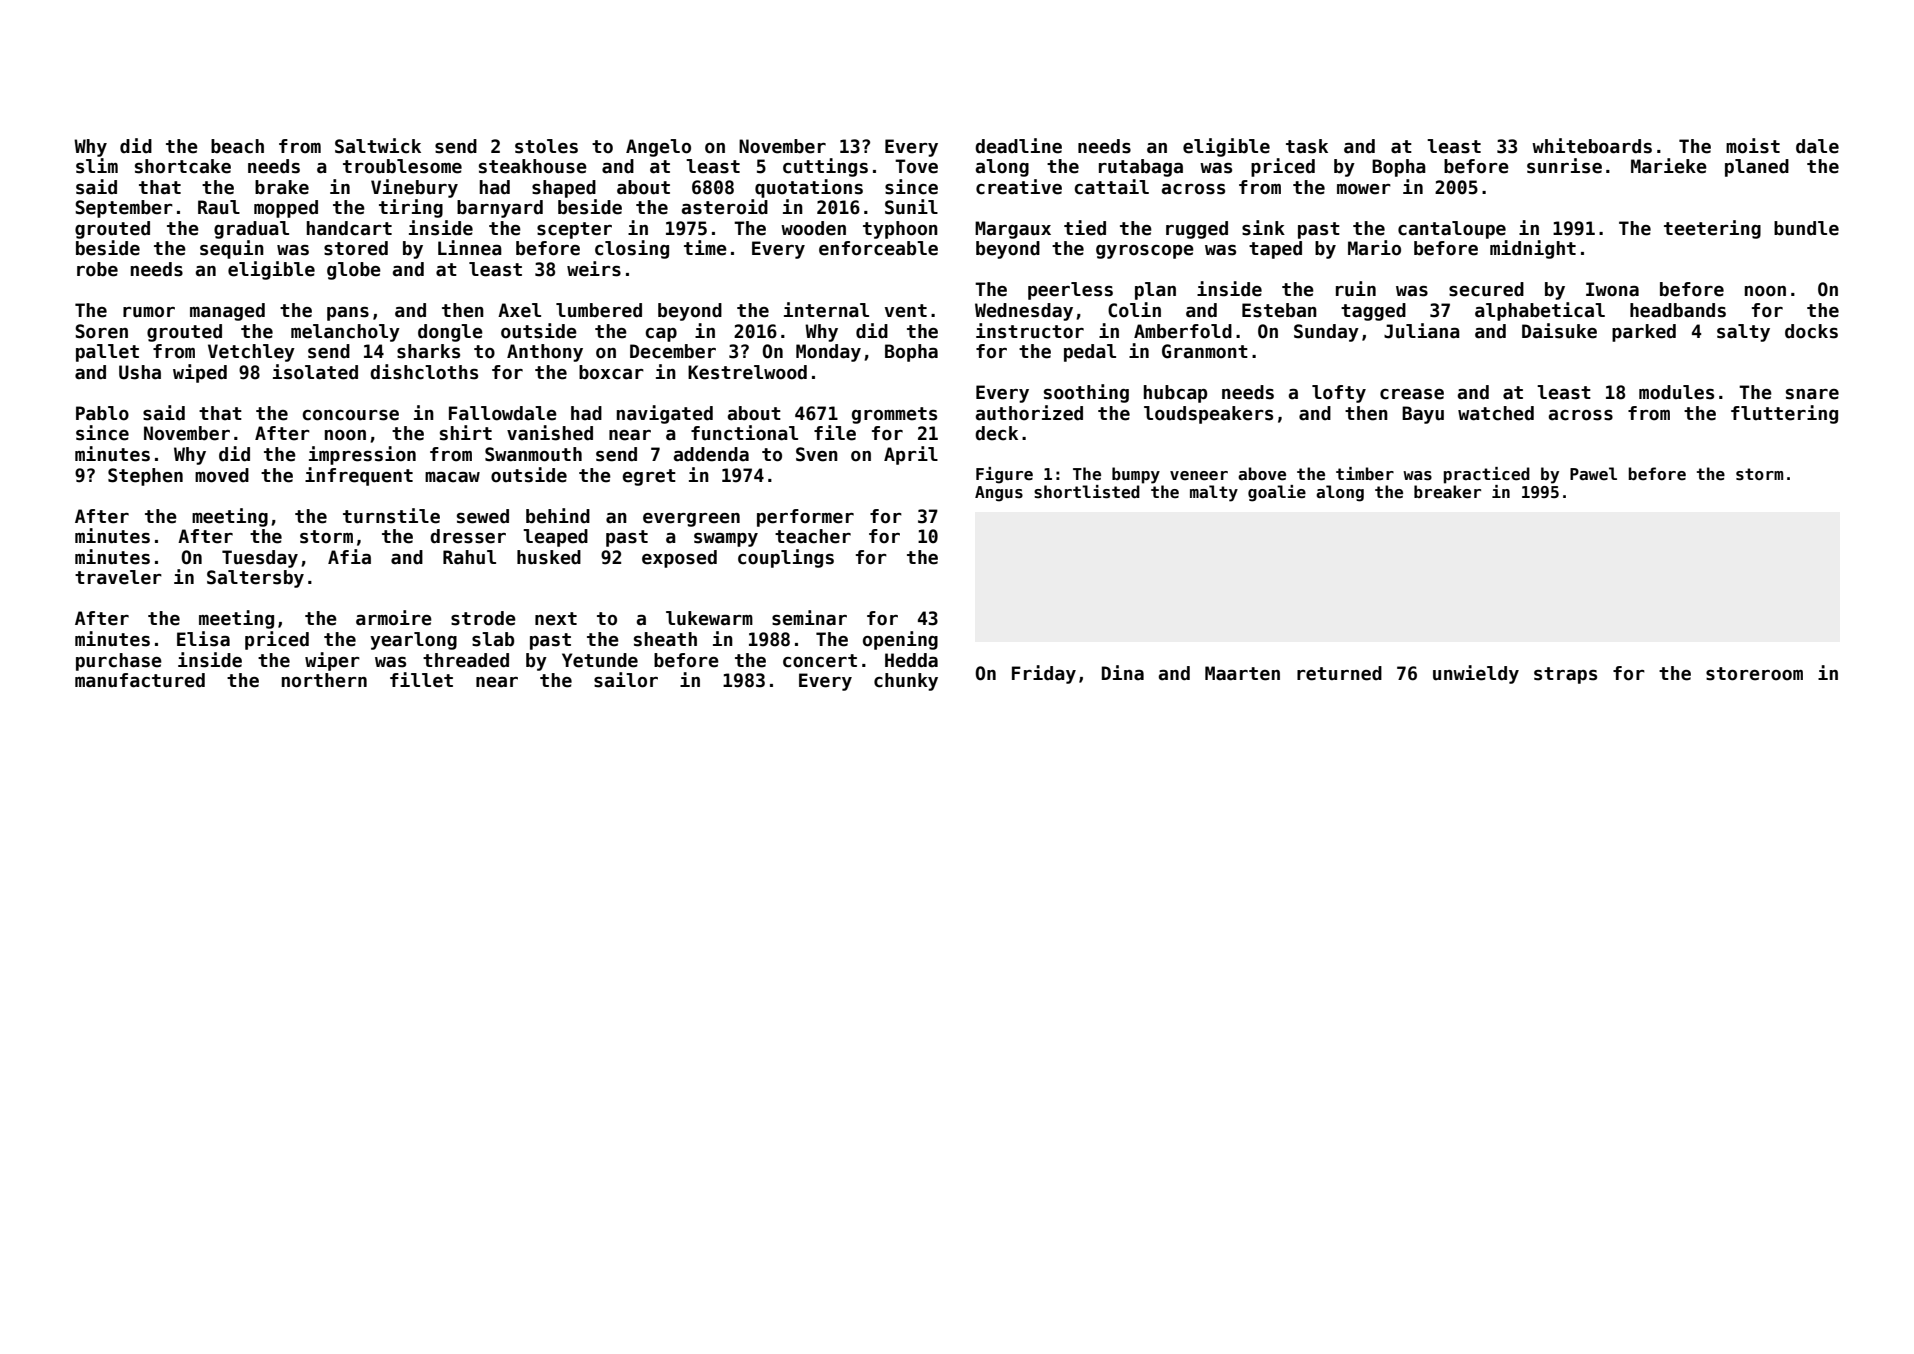 This screenshot has width=1914, height=1354. Describe the element at coordinates (102, 413) in the screenshot. I see `Pablo` at that location.
